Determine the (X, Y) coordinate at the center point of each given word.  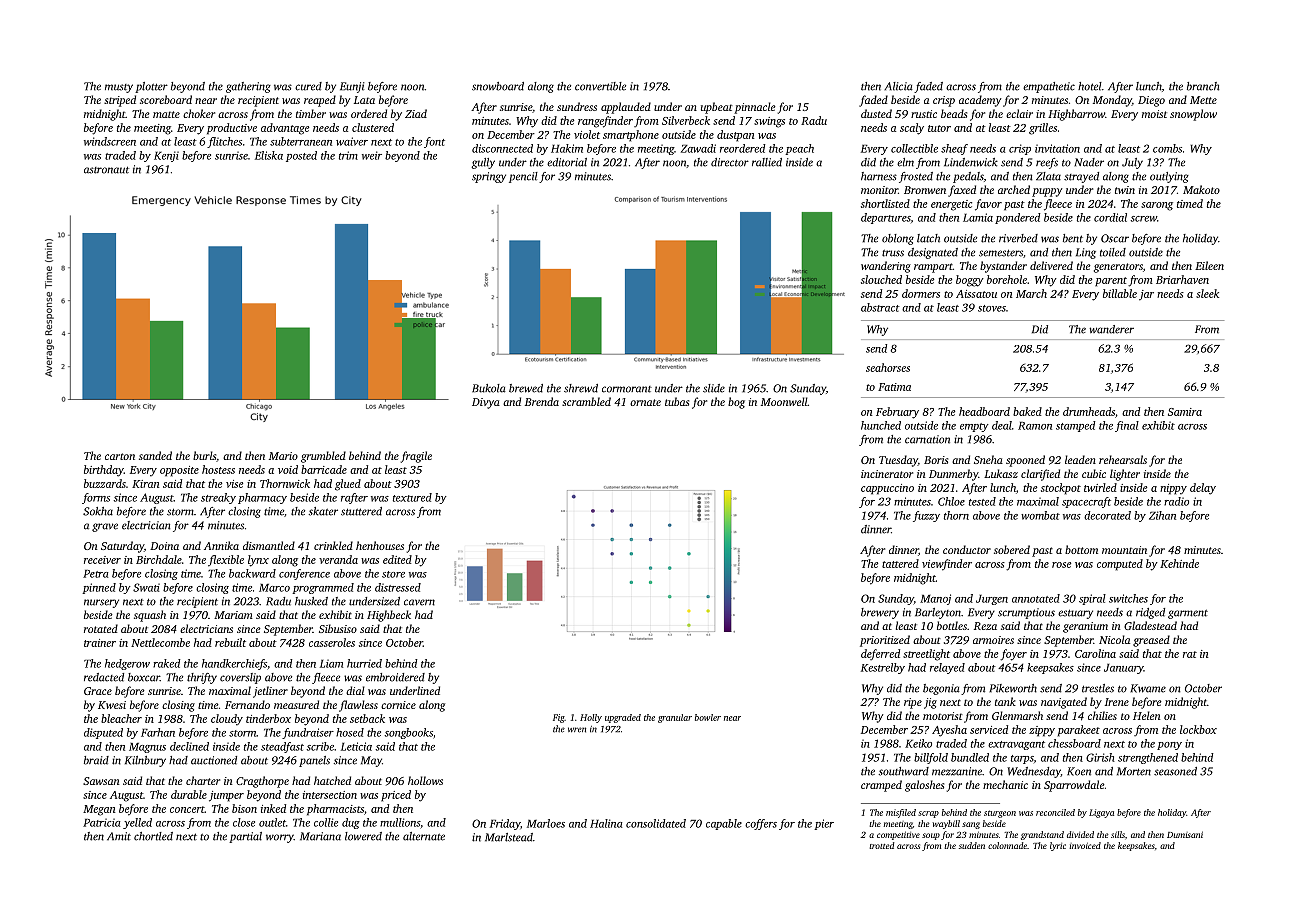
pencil (523, 177)
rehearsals (1123, 459)
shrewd (581, 388)
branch (1203, 86)
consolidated (656, 823)
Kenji (166, 156)
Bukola (489, 388)
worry (280, 838)
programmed (323, 588)
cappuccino (887, 489)
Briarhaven (1182, 279)
